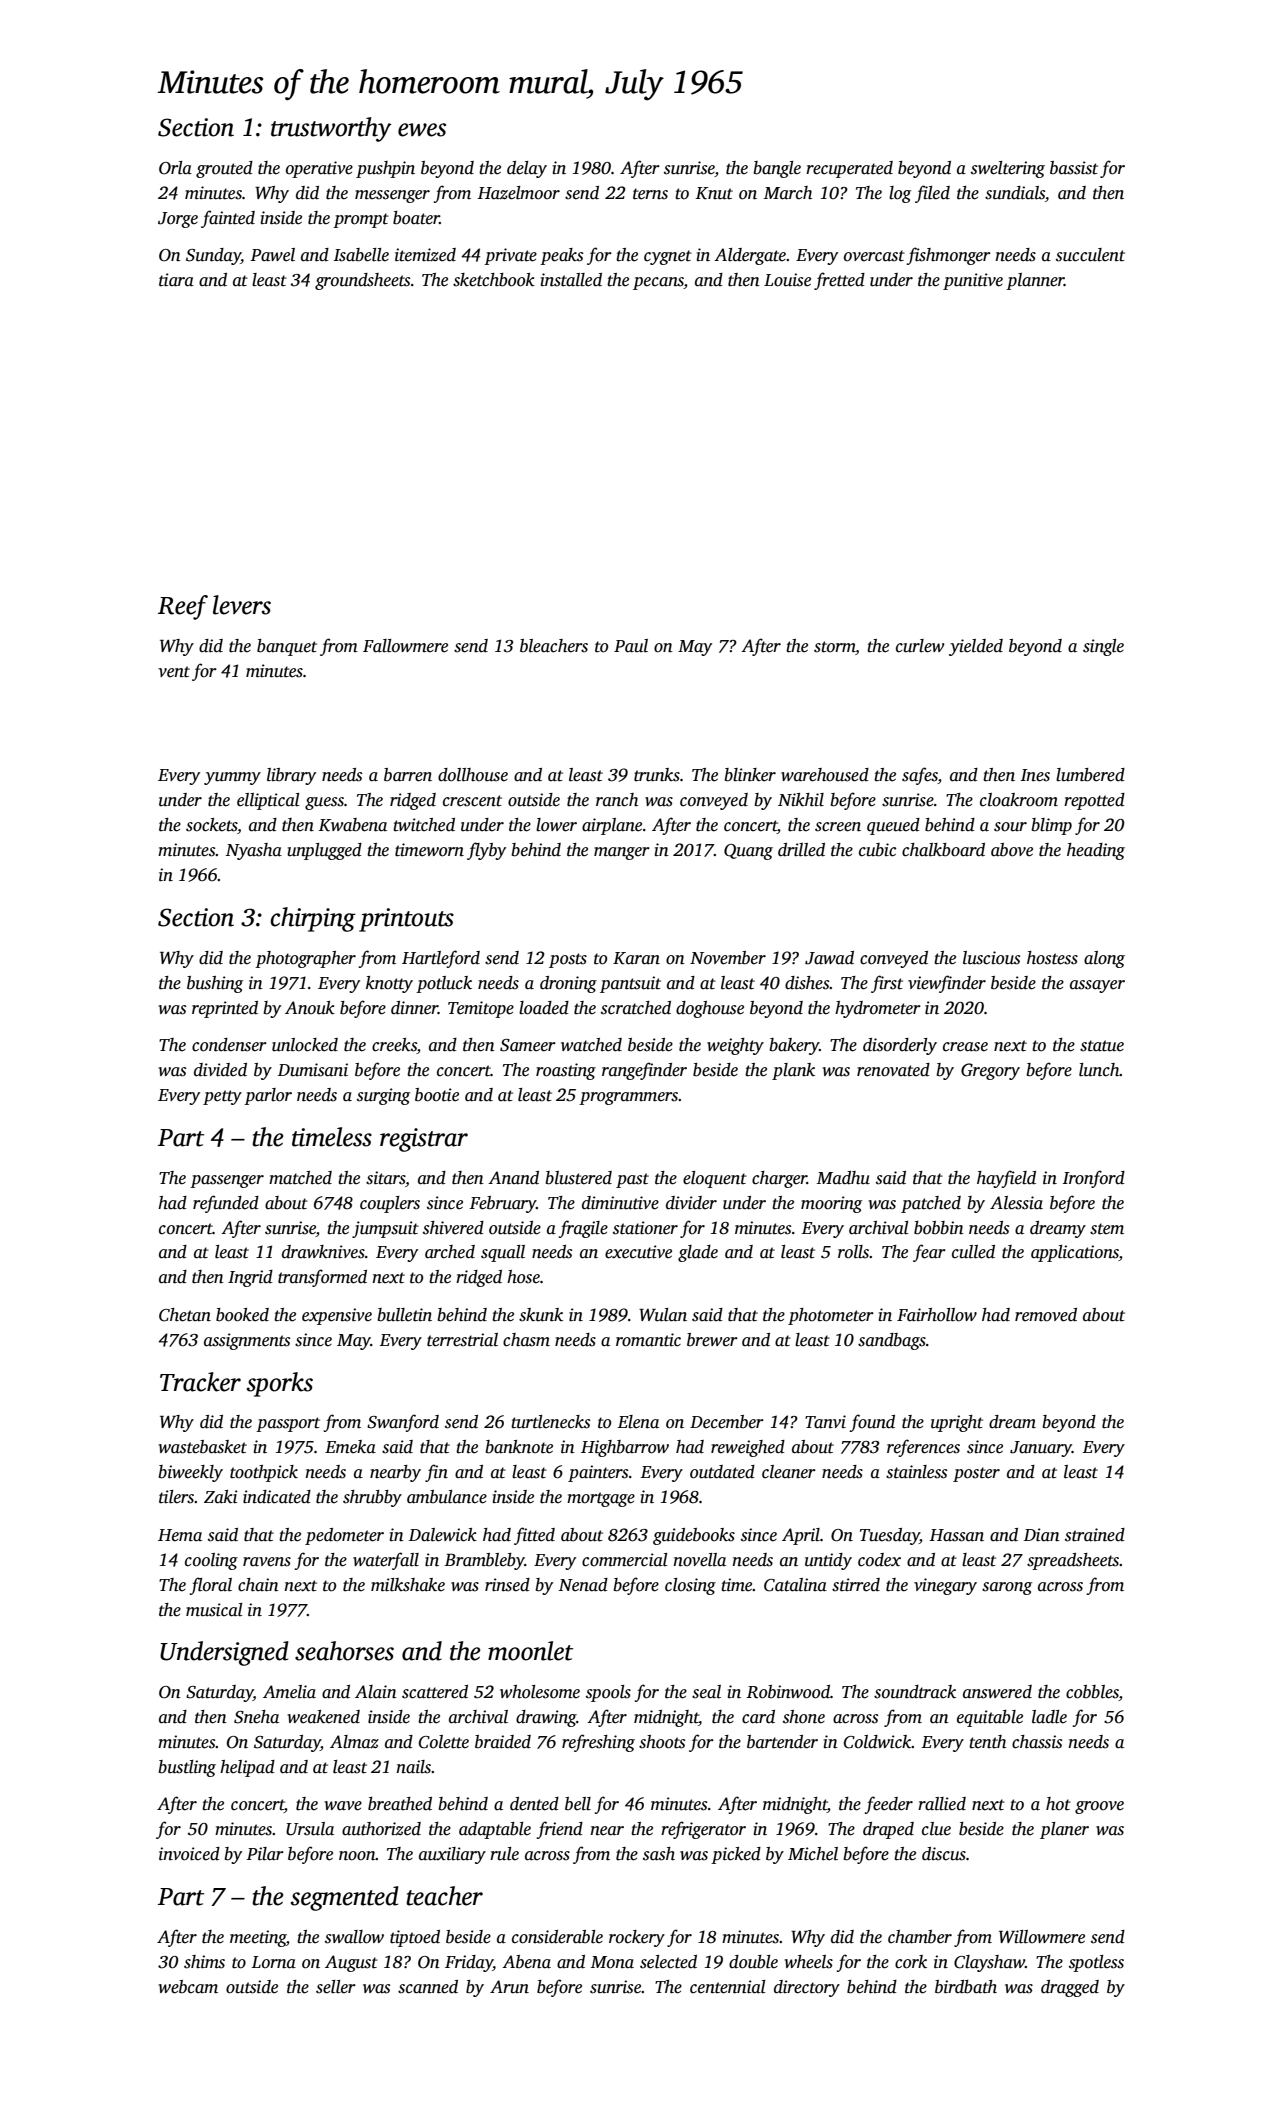 The image size is (1283, 2113). What do you see at coordinates (728, 958) in the document?
I see `November` at bounding box center [728, 958].
